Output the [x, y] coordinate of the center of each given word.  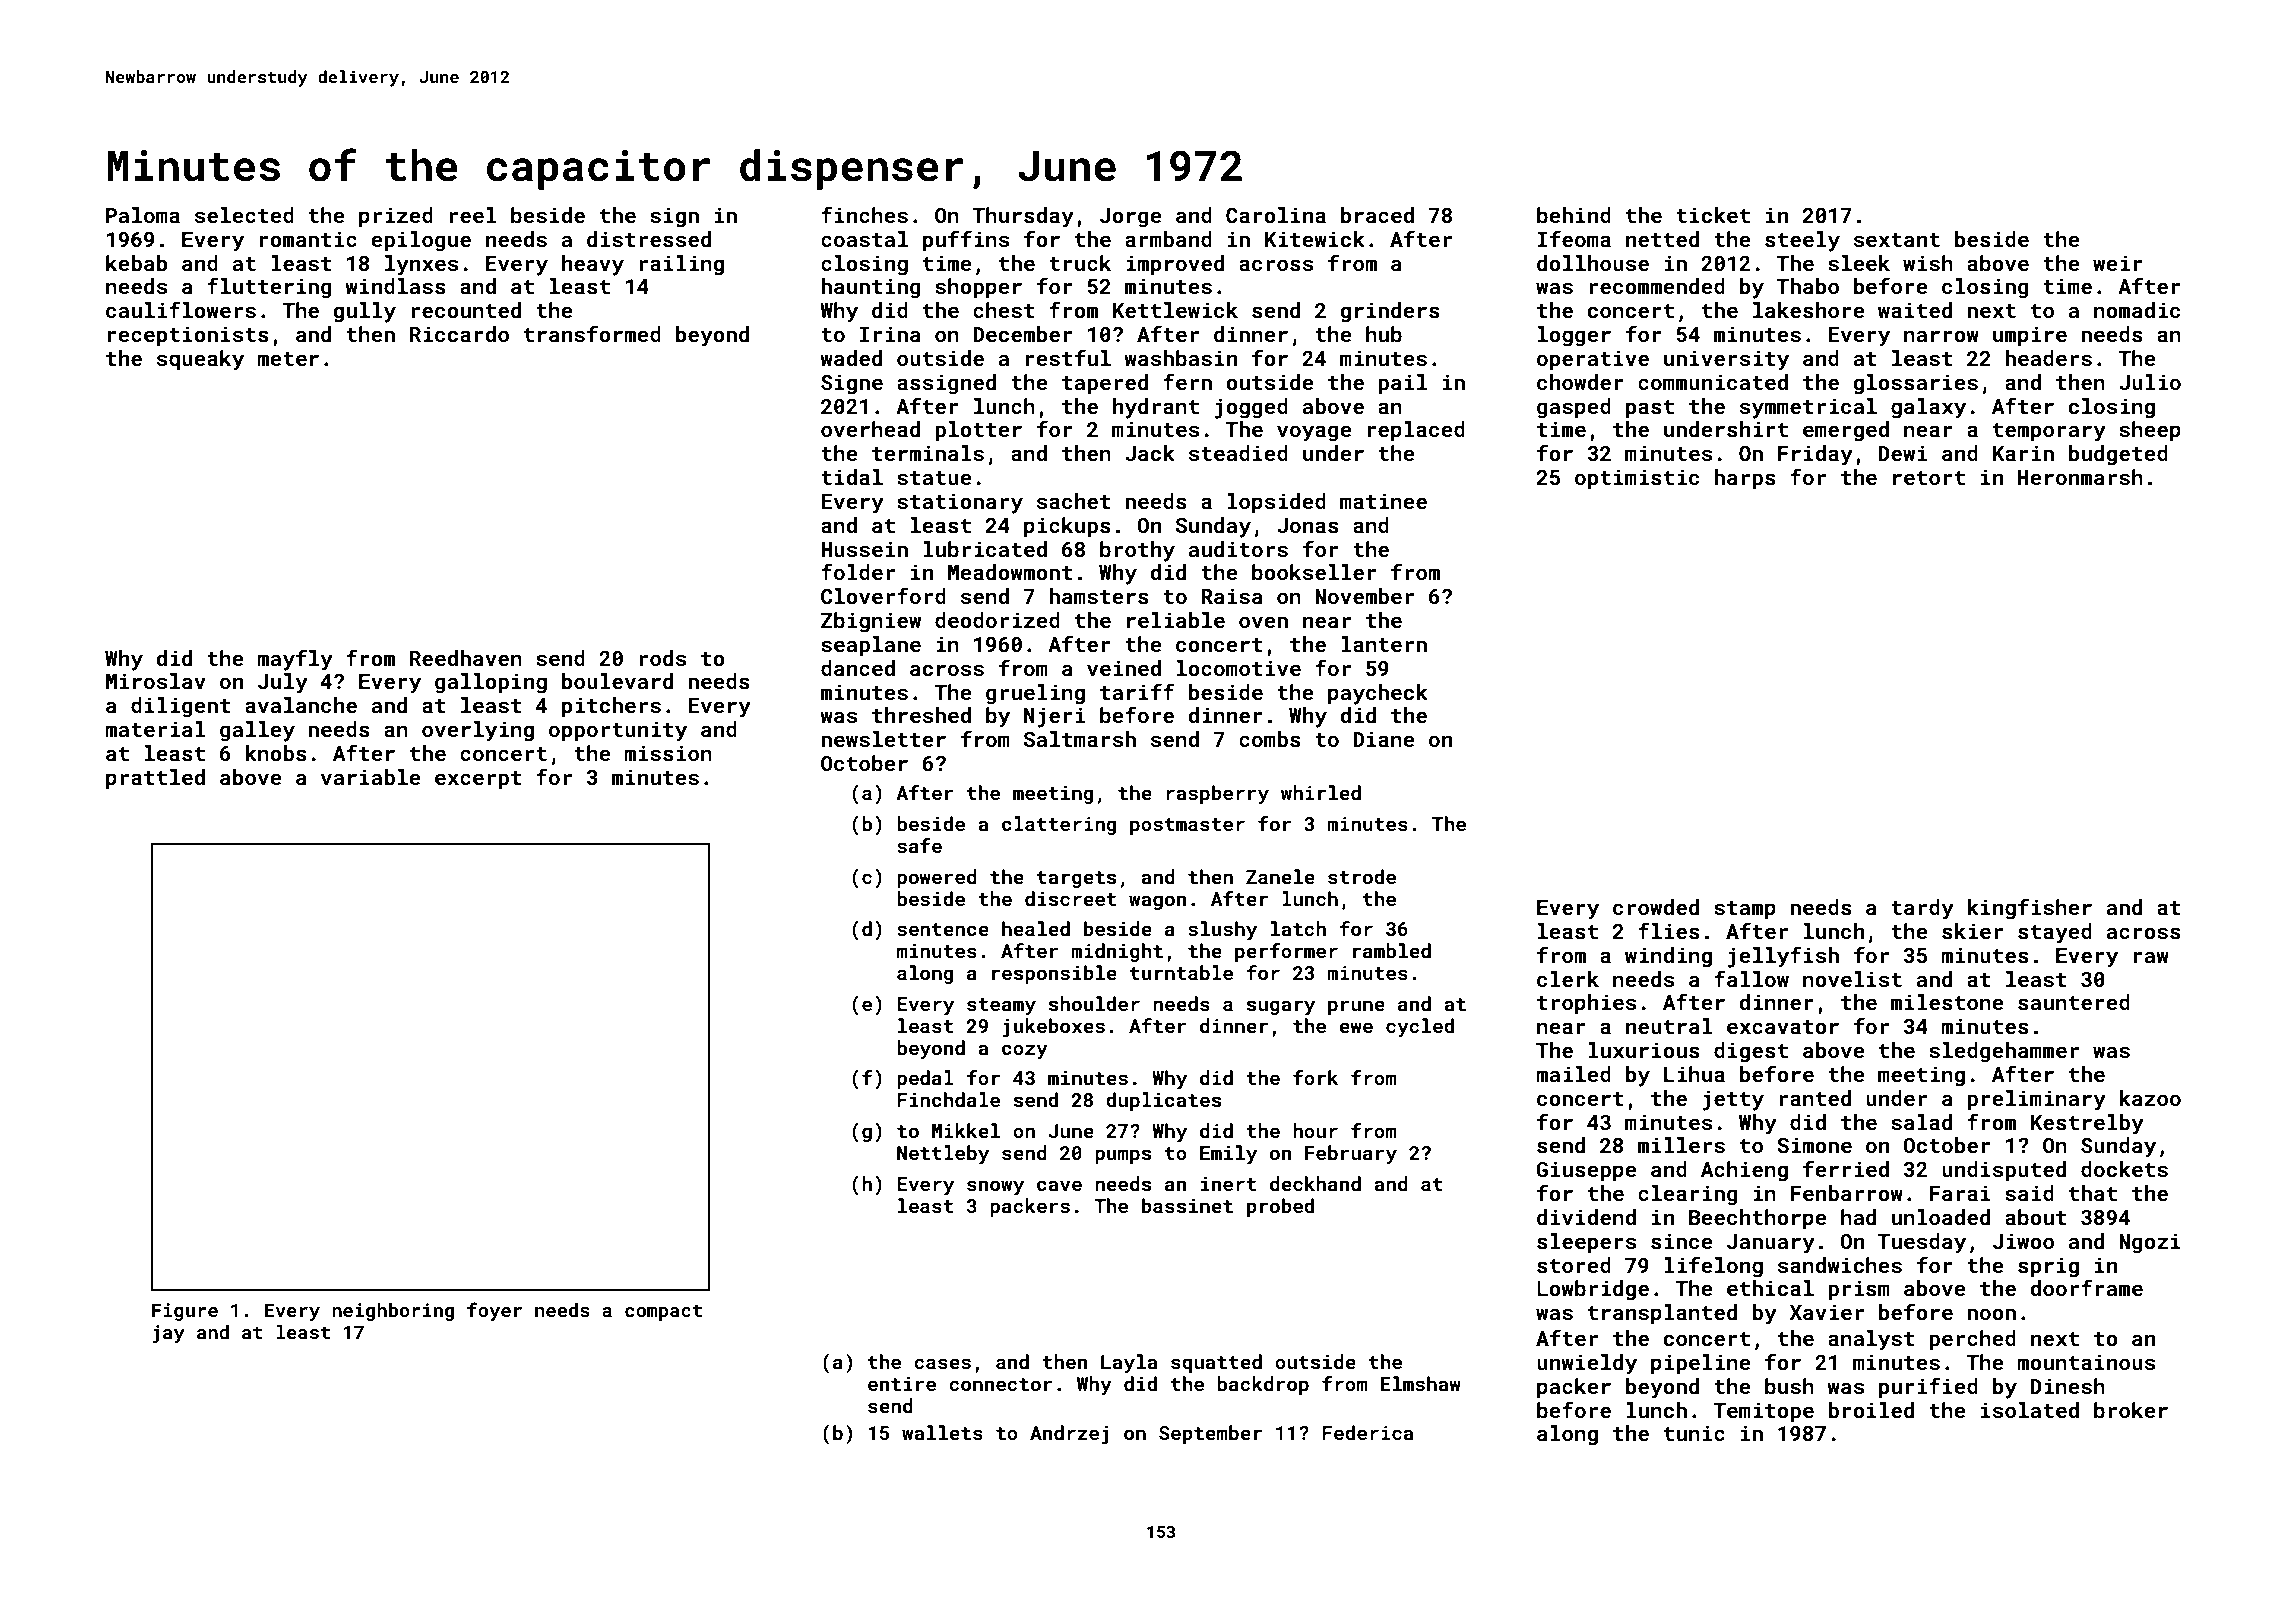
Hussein [864, 549]
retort [1929, 478]
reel [472, 215]
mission [668, 753]
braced [1377, 215]
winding [1668, 957]
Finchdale [948, 1099]
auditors [1238, 549]
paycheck [1378, 694]
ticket [1713, 215]
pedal [925, 1079]
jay [169, 1334]
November [1364, 596]
